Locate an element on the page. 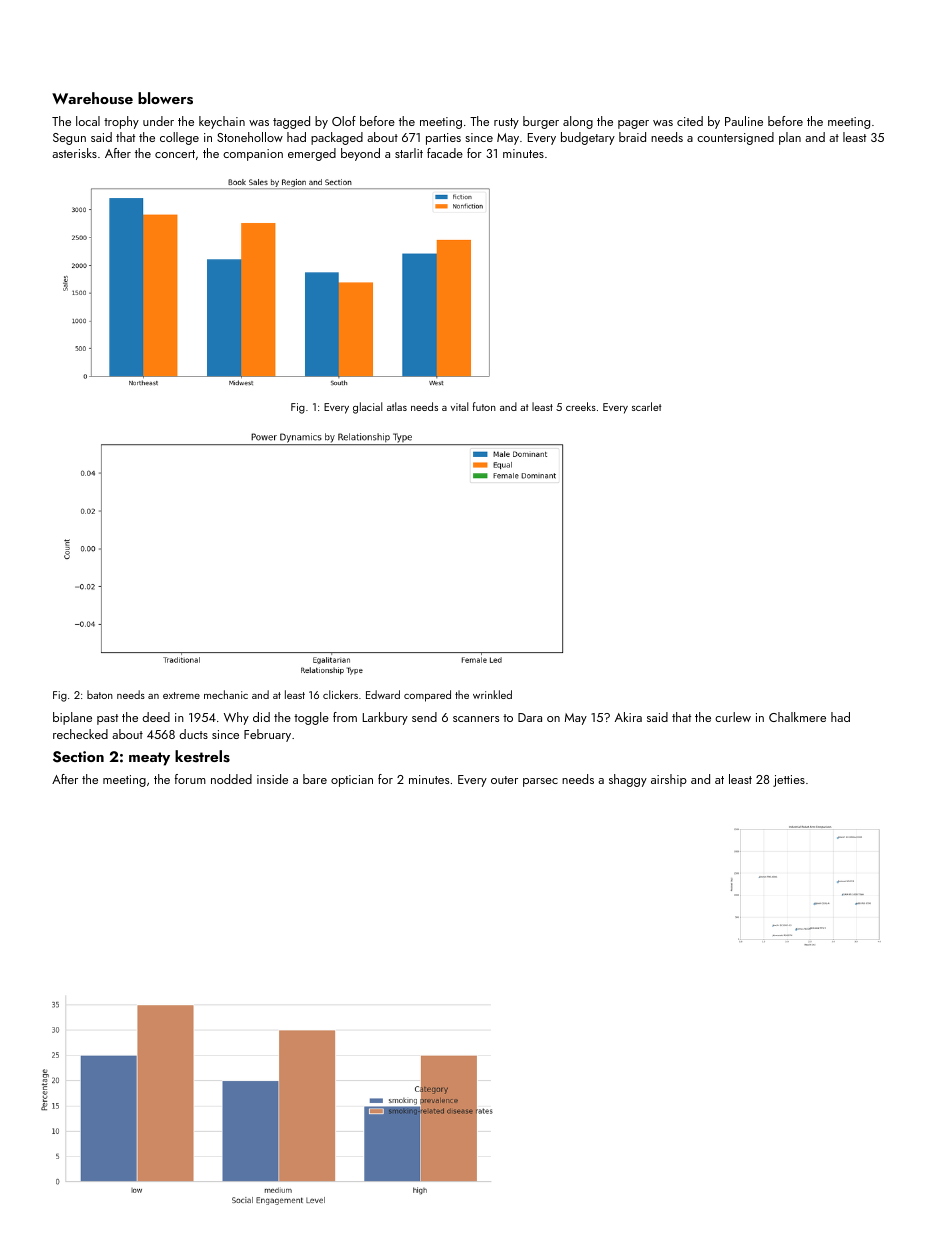 The image size is (952, 1233). glacial is located at coordinates (367, 408).
